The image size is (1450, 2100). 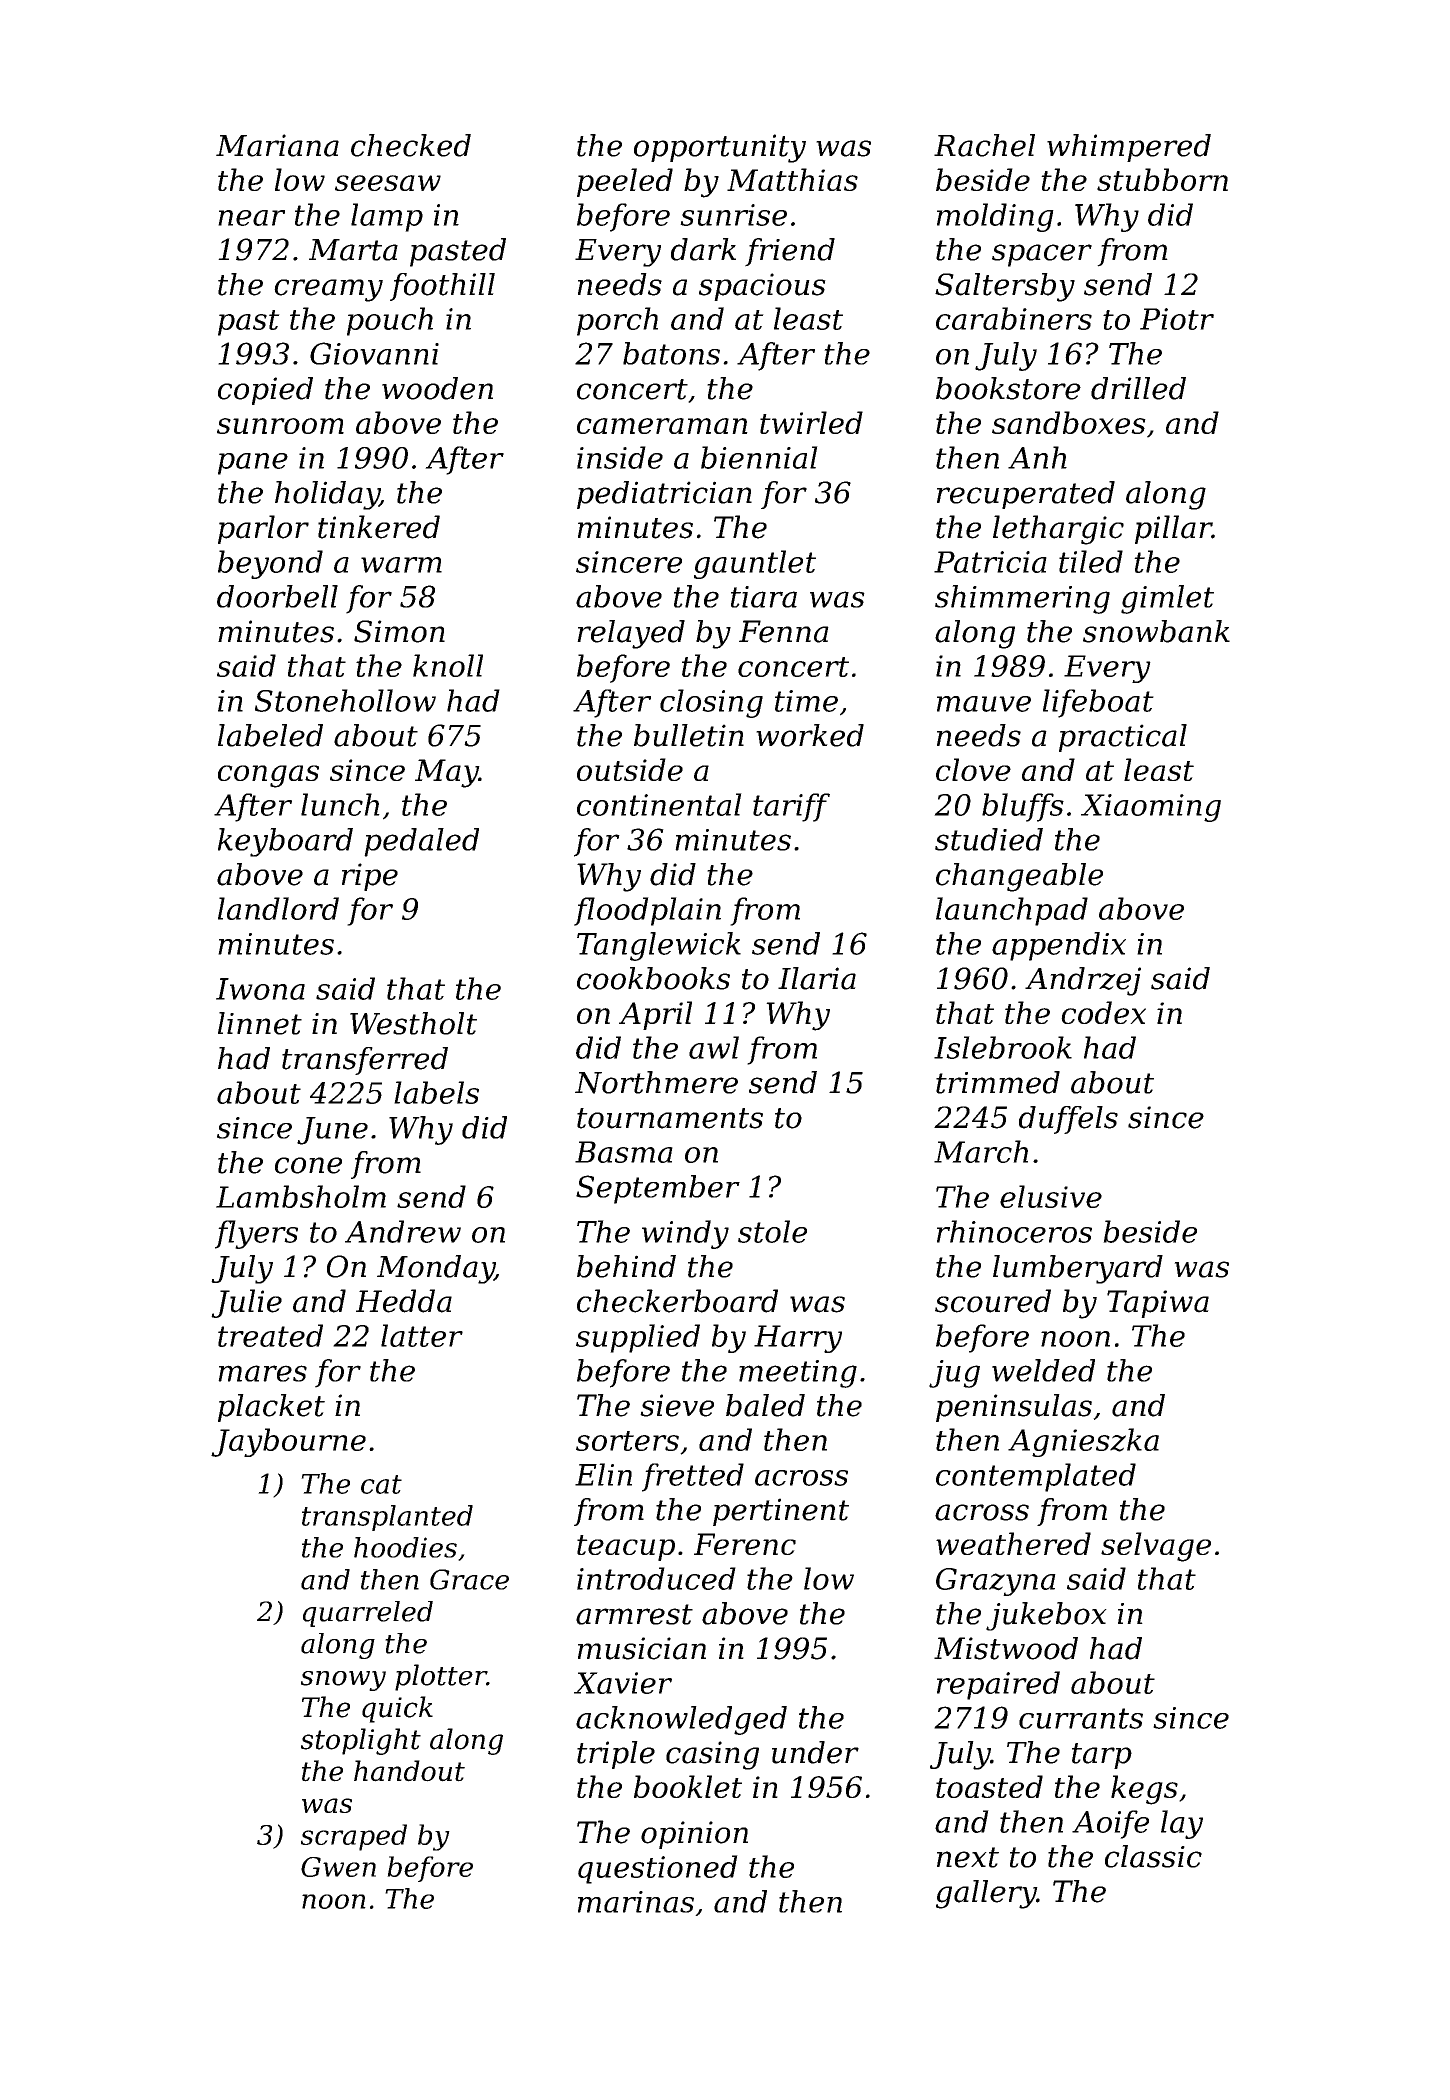 I want to click on seesaw, so click(x=388, y=183).
